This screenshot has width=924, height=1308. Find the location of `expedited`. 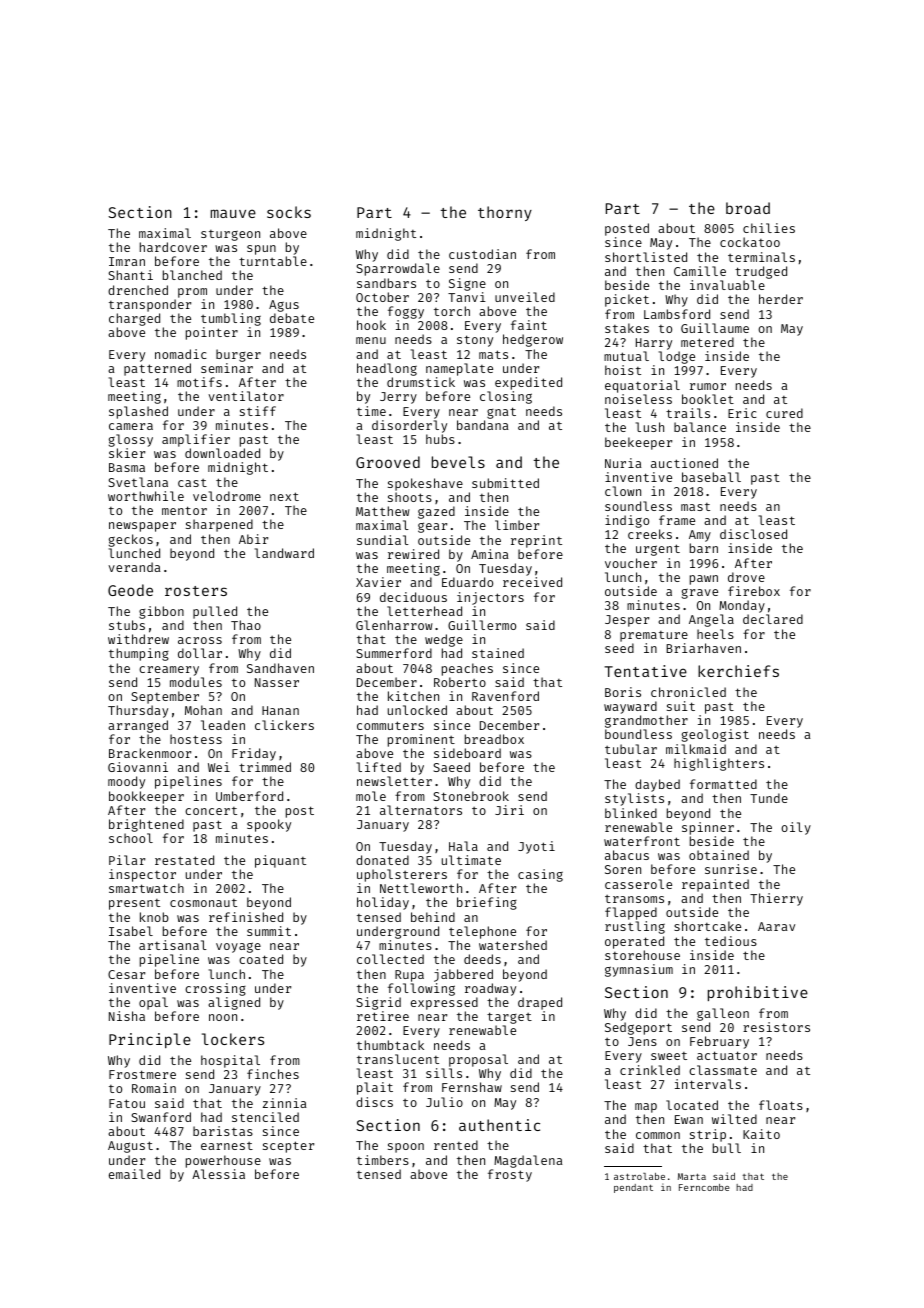

expedited is located at coordinates (528, 383).
